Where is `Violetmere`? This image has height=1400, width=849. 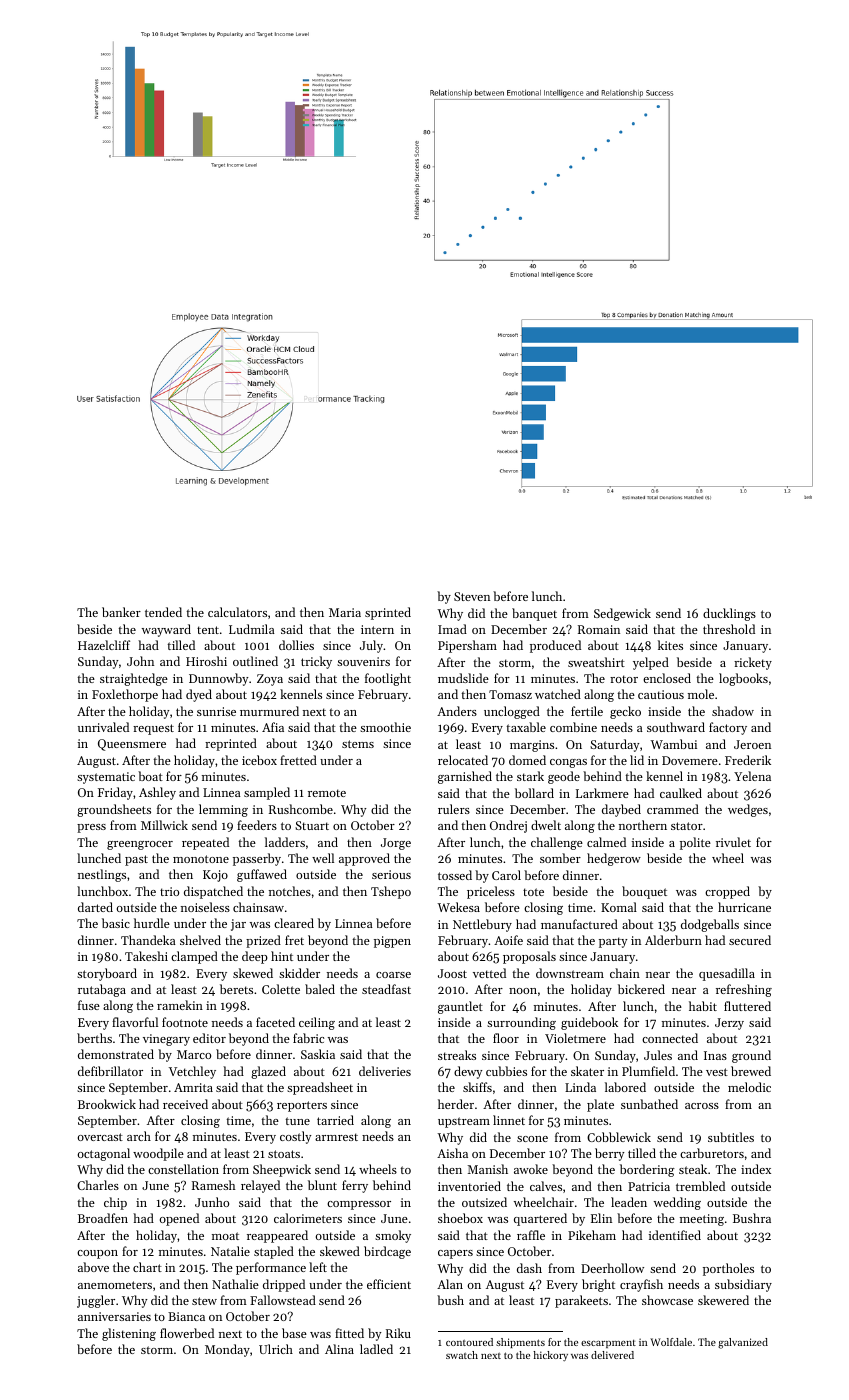
Violetmere is located at coordinates (575, 1038).
